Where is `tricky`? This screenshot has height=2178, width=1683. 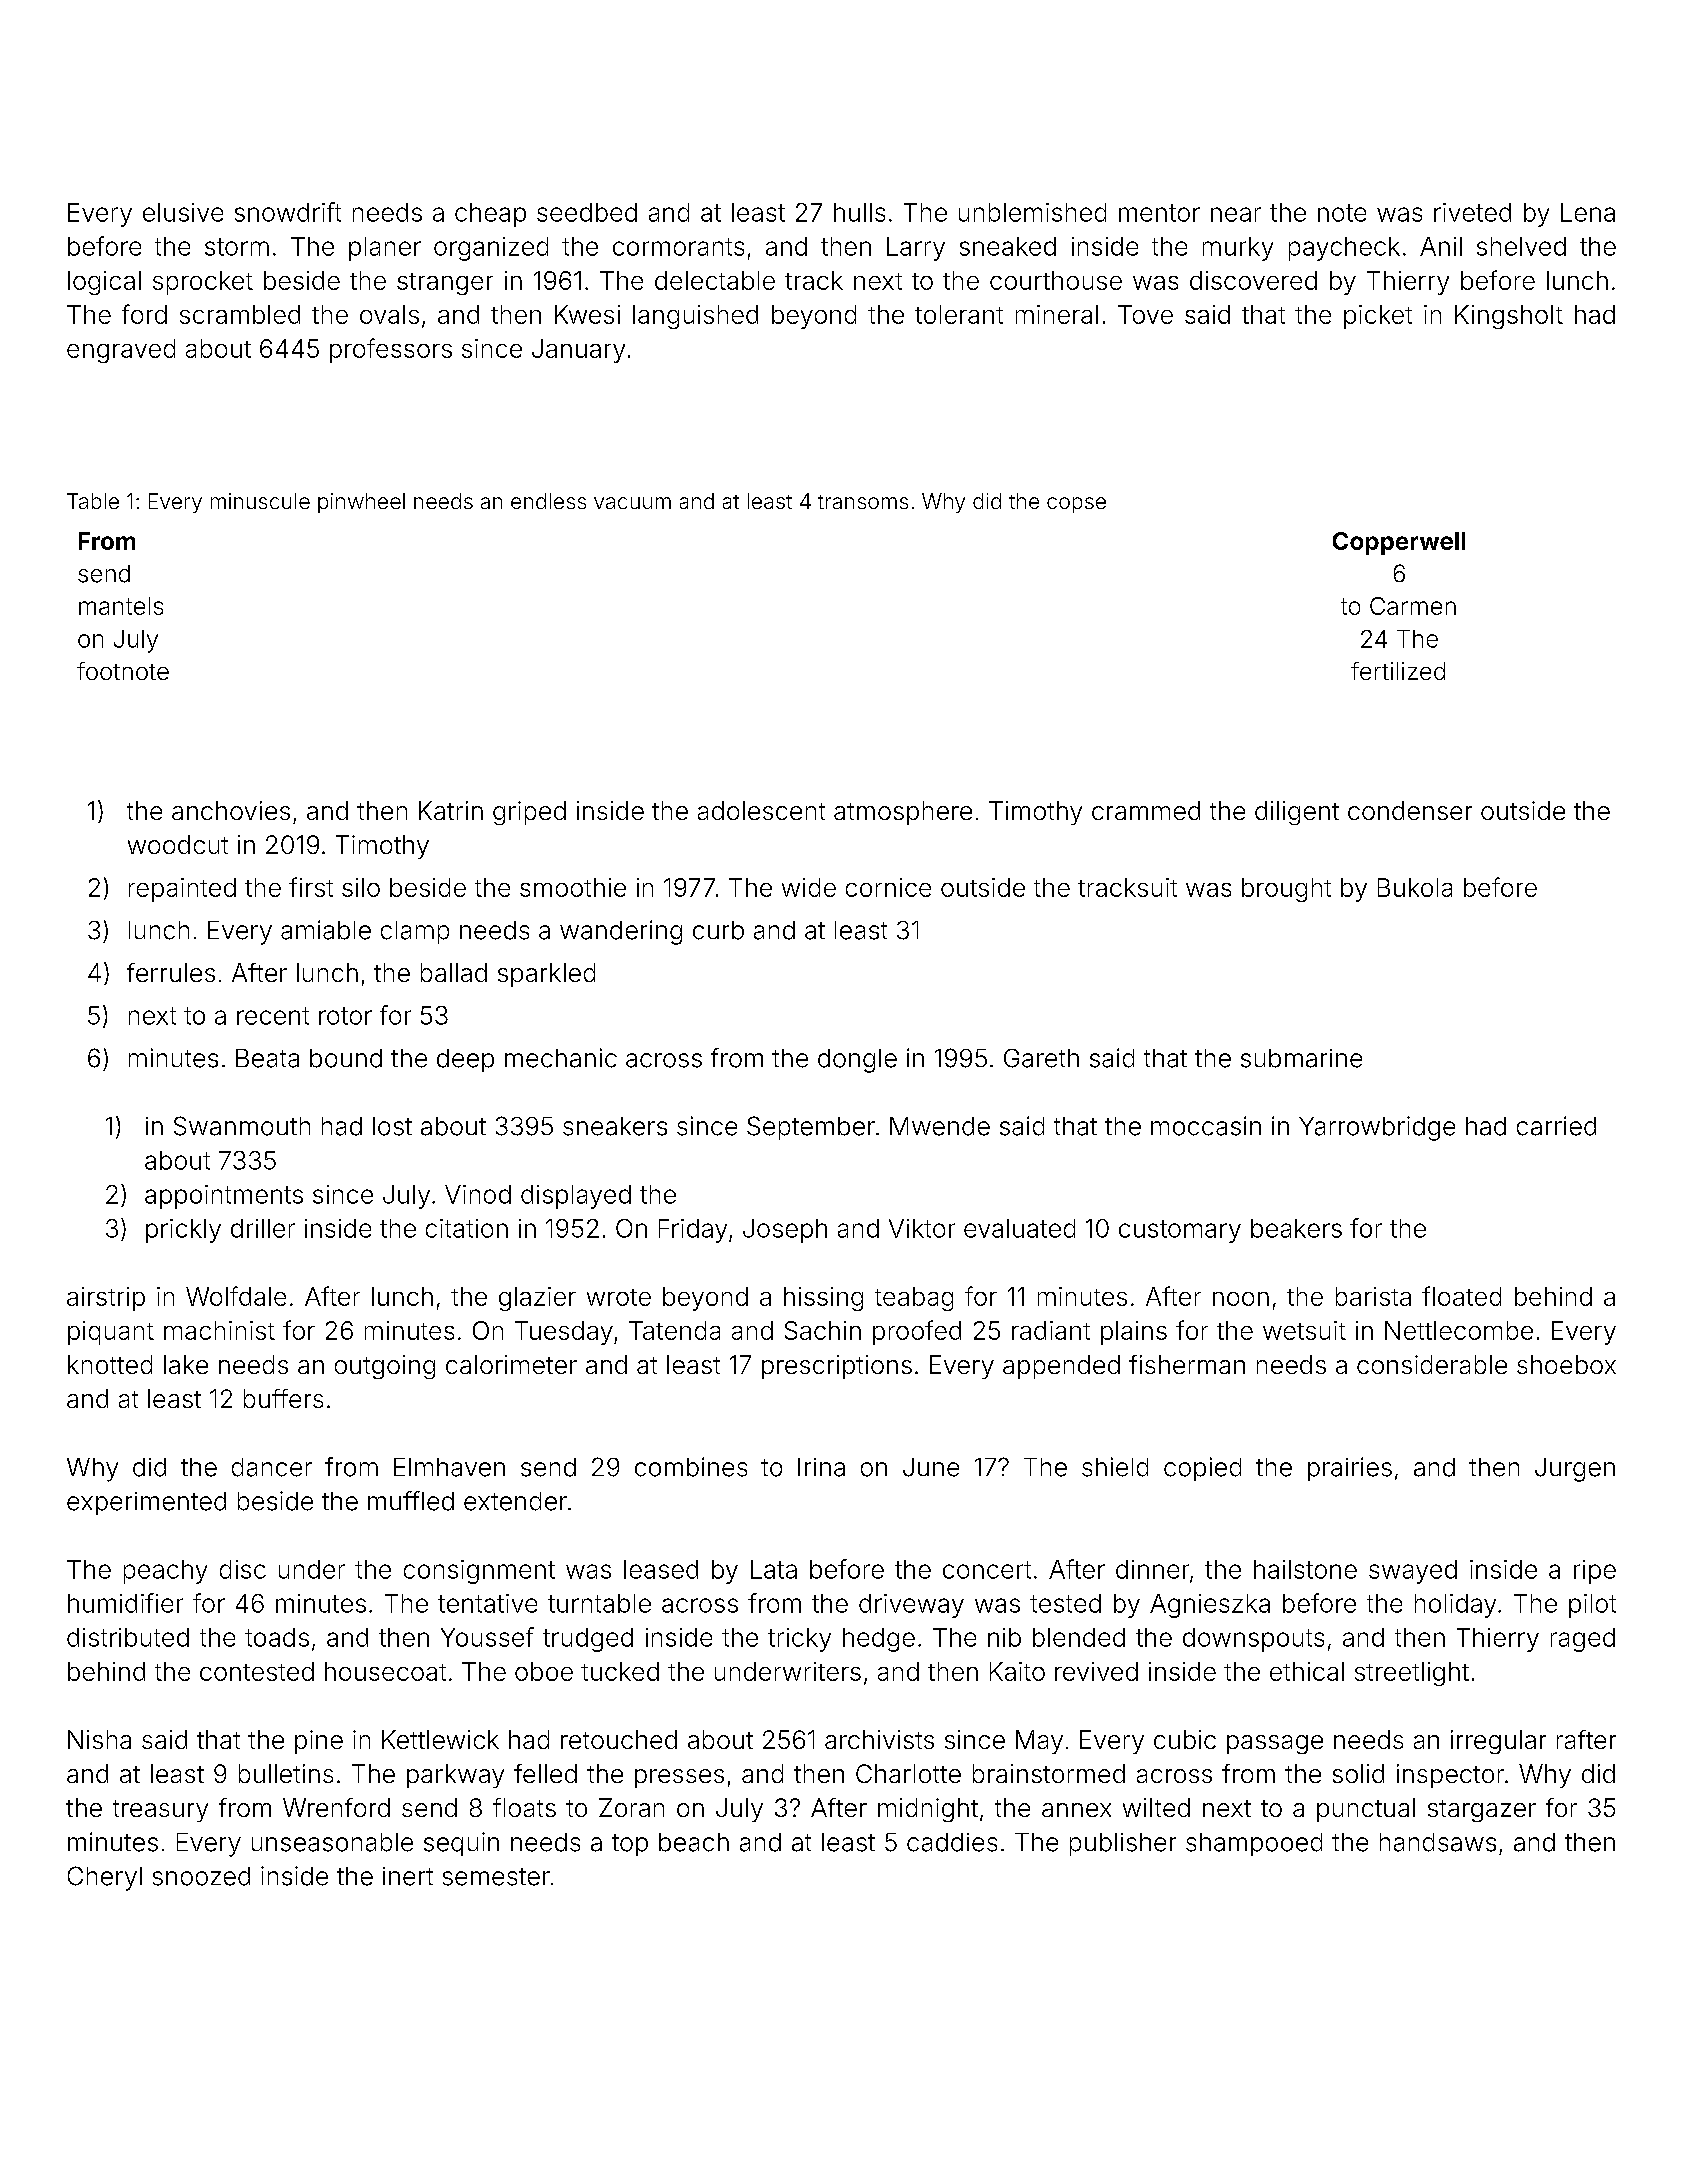
tricky is located at coordinates (799, 1640).
